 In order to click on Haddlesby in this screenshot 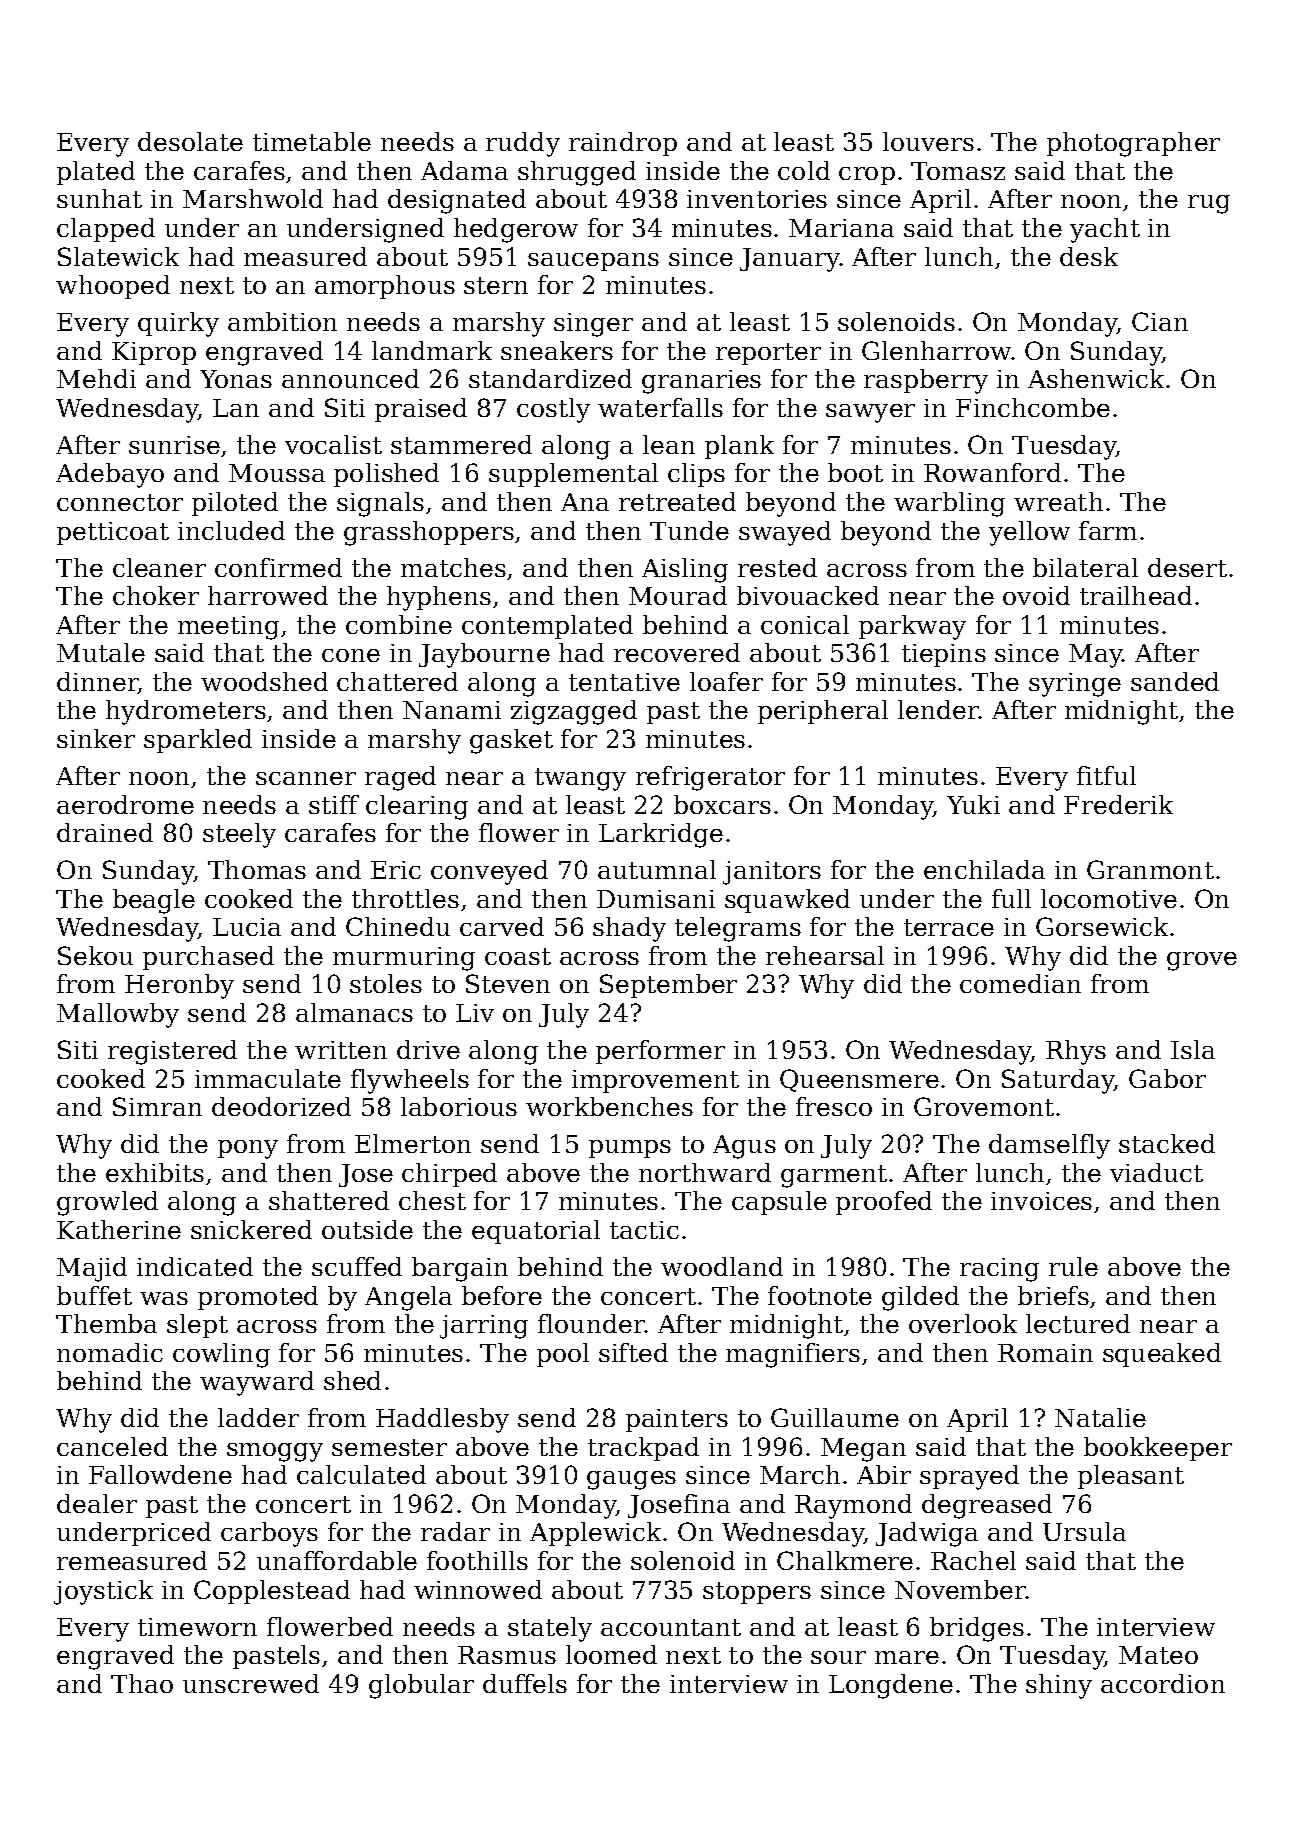, I will do `click(442, 1420)`.
